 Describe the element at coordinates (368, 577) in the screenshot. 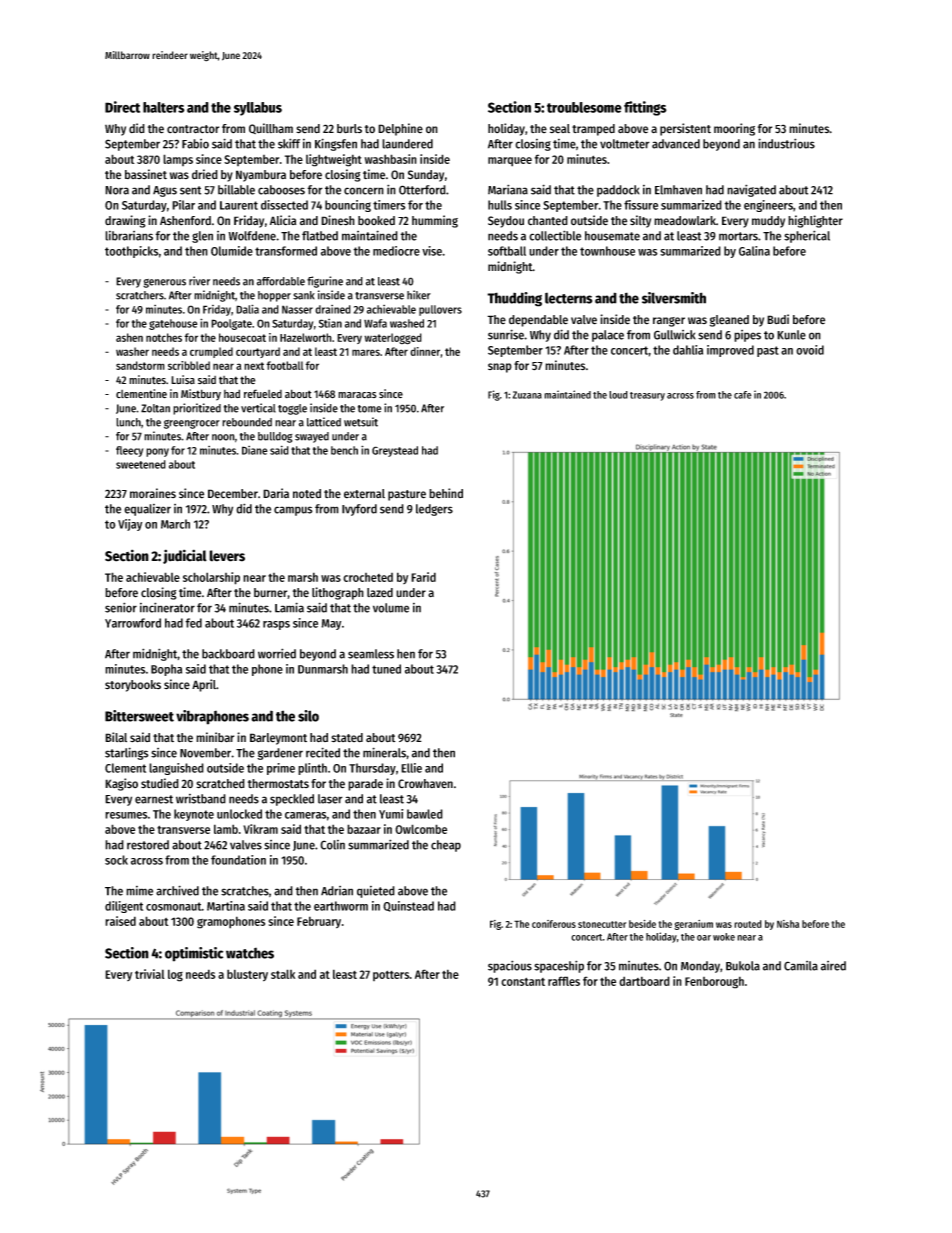

I see `crocheted` at that location.
